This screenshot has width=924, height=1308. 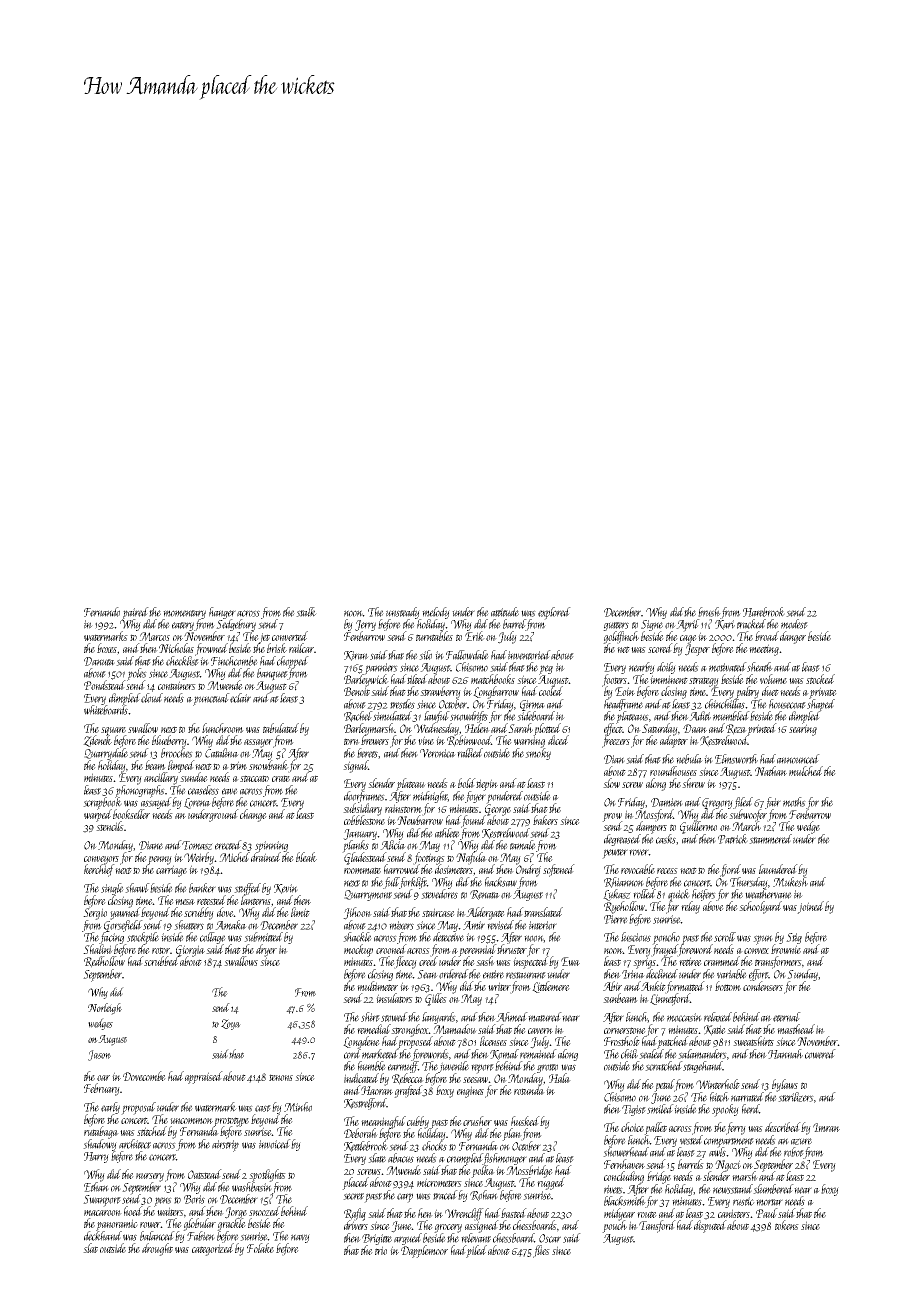 What do you see at coordinates (770, 839) in the screenshot?
I see `stammered` at bounding box center [770, 839].
